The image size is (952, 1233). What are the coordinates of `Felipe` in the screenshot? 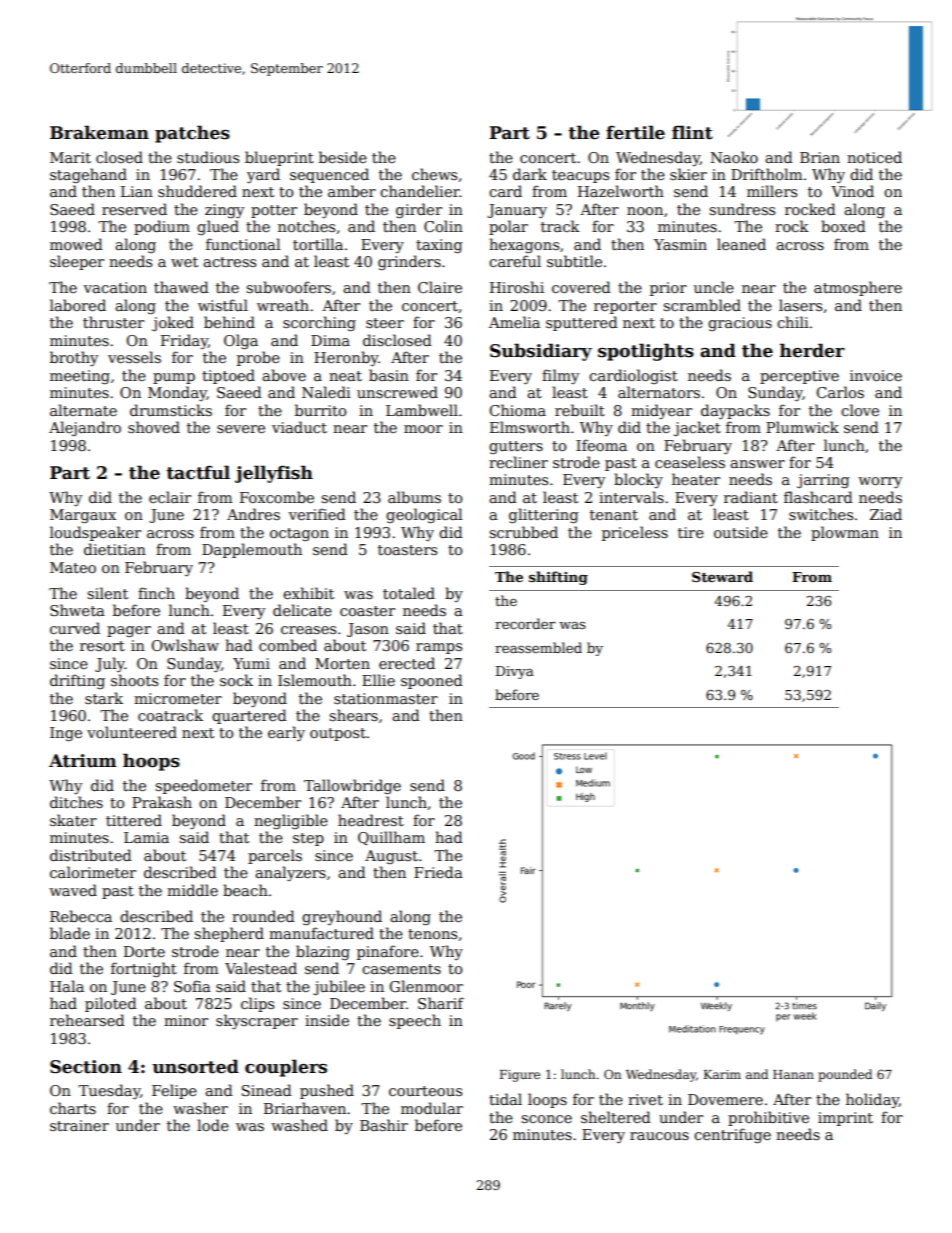 It's located at (174, 1091).
